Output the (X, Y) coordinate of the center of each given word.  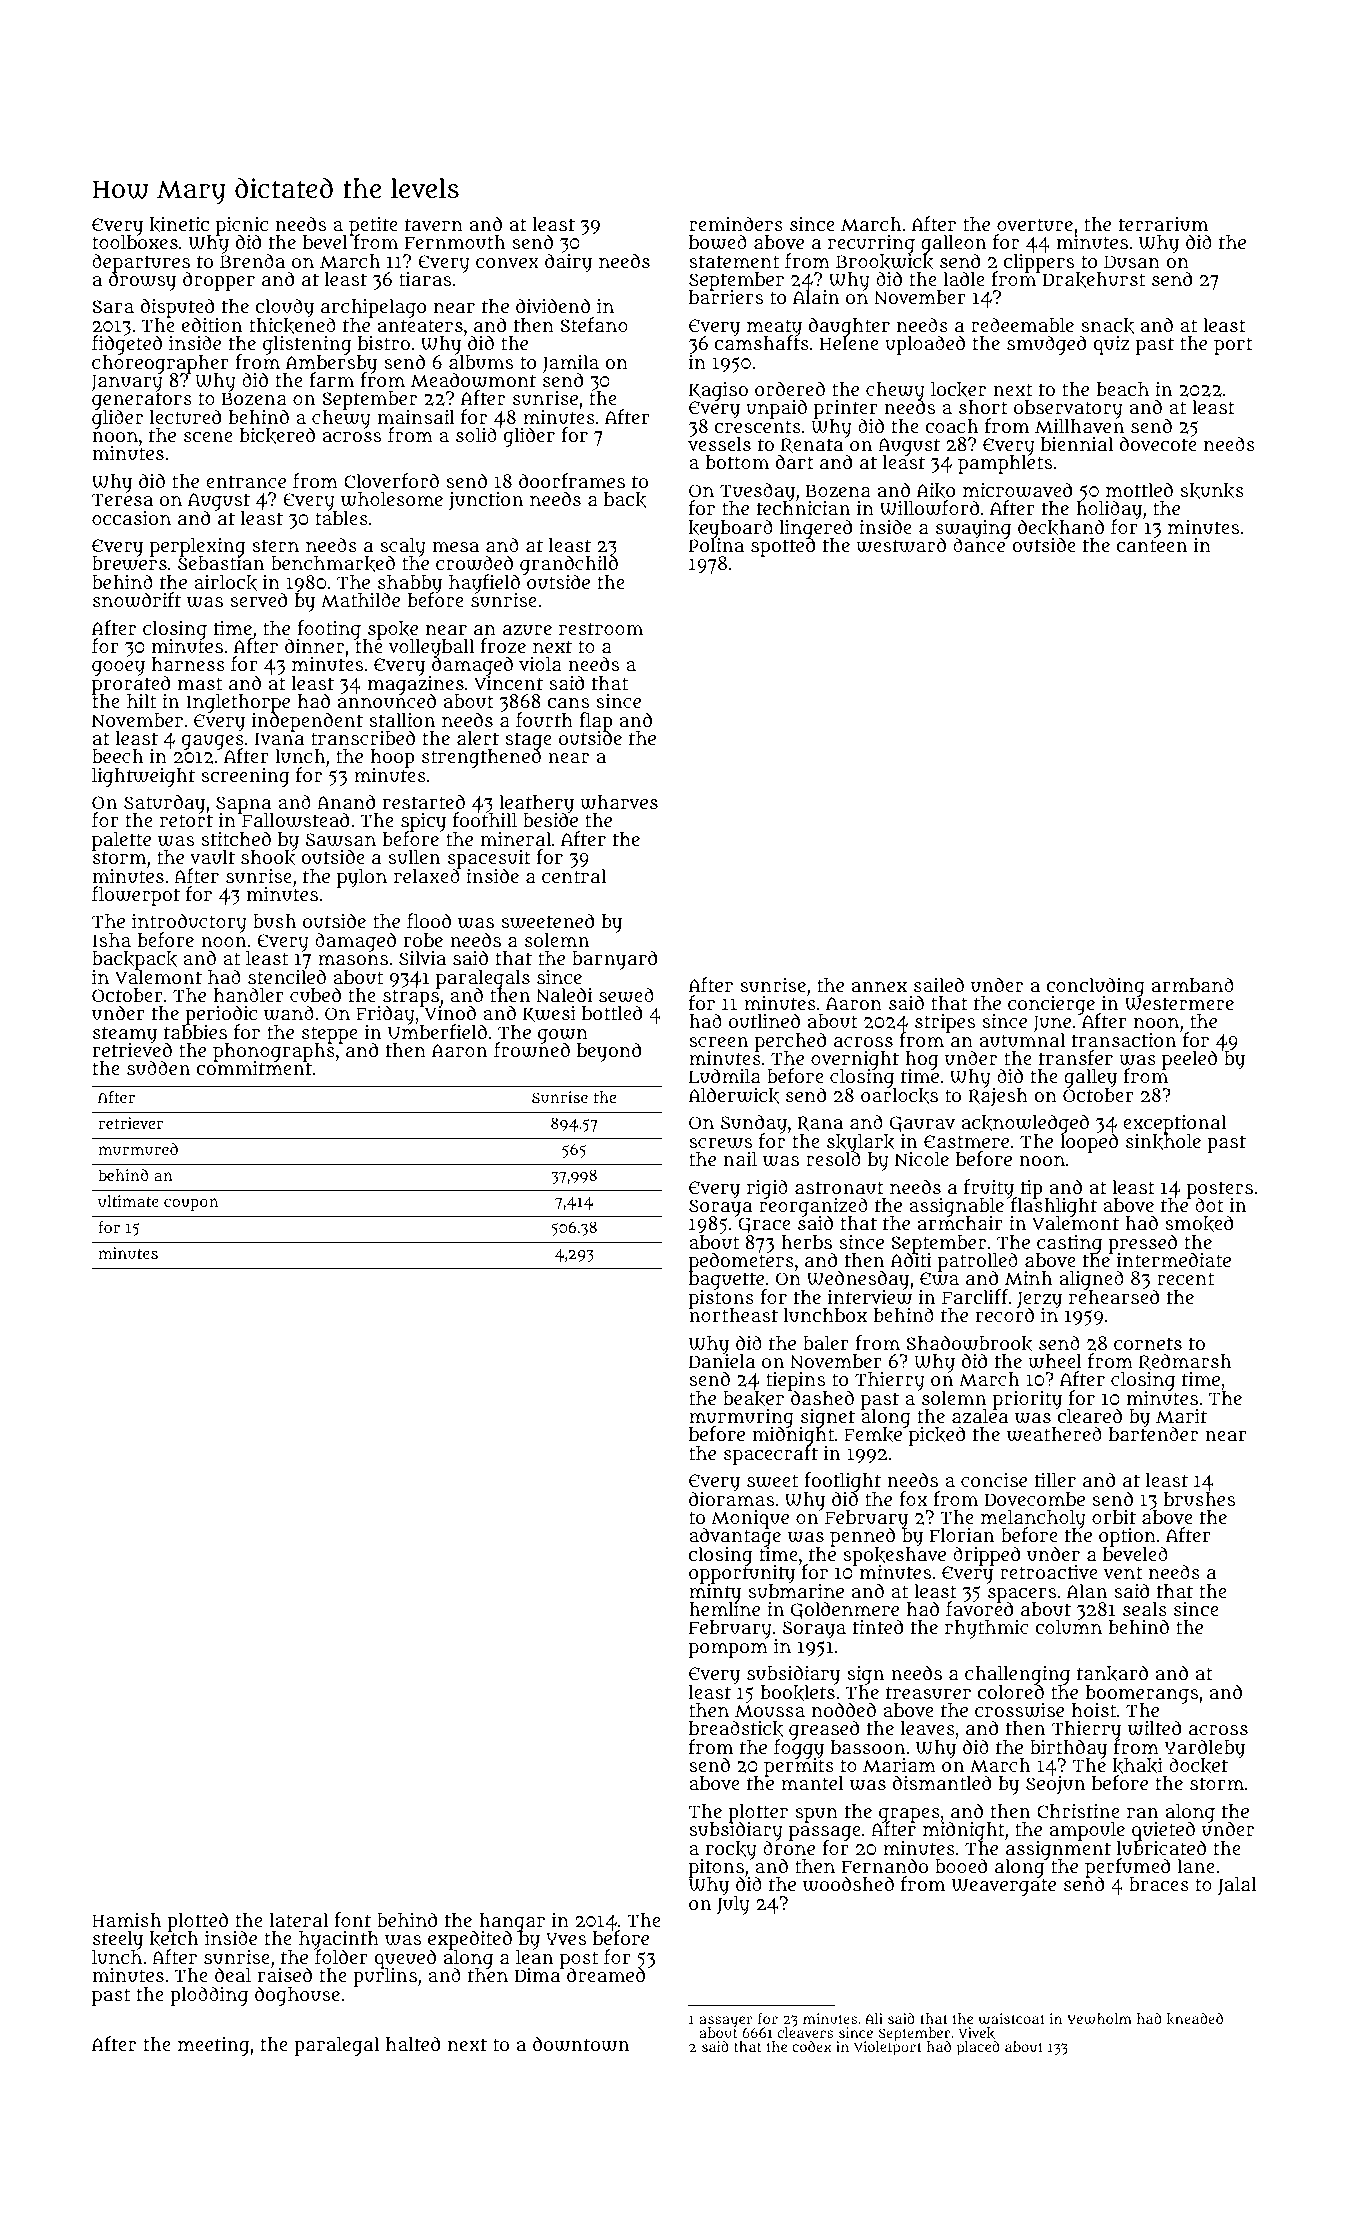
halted (413, 2043)
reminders (736, 223)
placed (978, 2048)
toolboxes (135, 242)
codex (812, 2046)
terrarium (1164, 224)
